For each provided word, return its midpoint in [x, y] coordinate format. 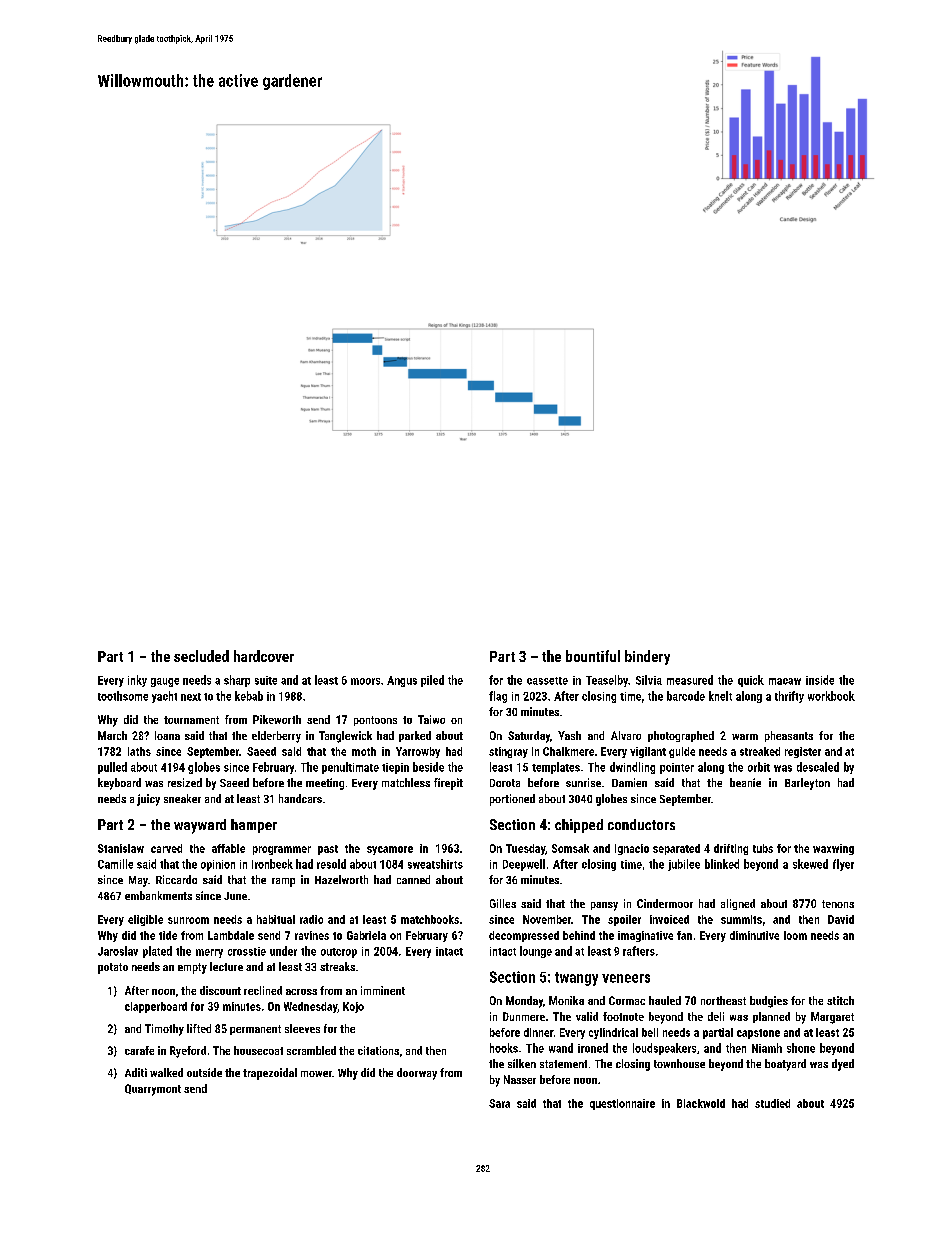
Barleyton [807, 784]
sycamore [390, 850]
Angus [402, 681]
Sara [499, 1103]
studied [772, 1103]
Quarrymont [153, 1090]
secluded [201, 656]
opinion [218, 865]
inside [820, 680]
